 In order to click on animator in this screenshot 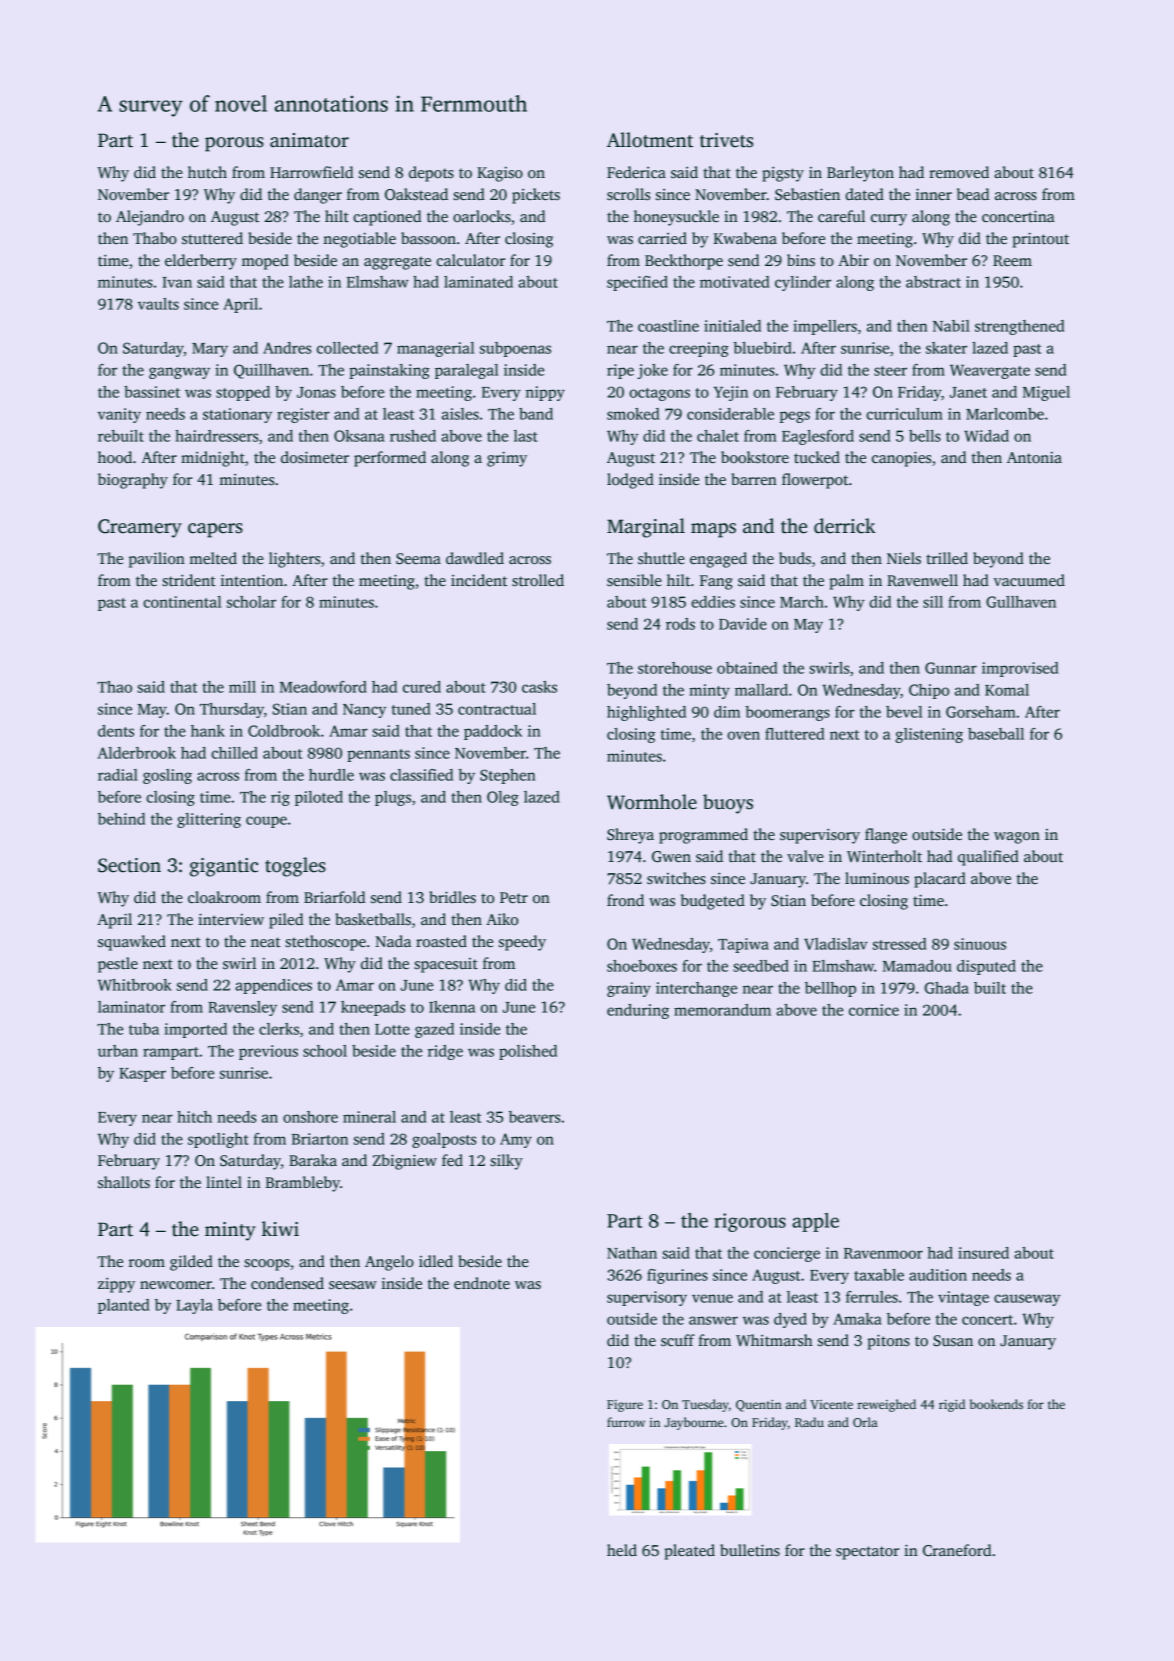, I will do `click(309, 140)`.
